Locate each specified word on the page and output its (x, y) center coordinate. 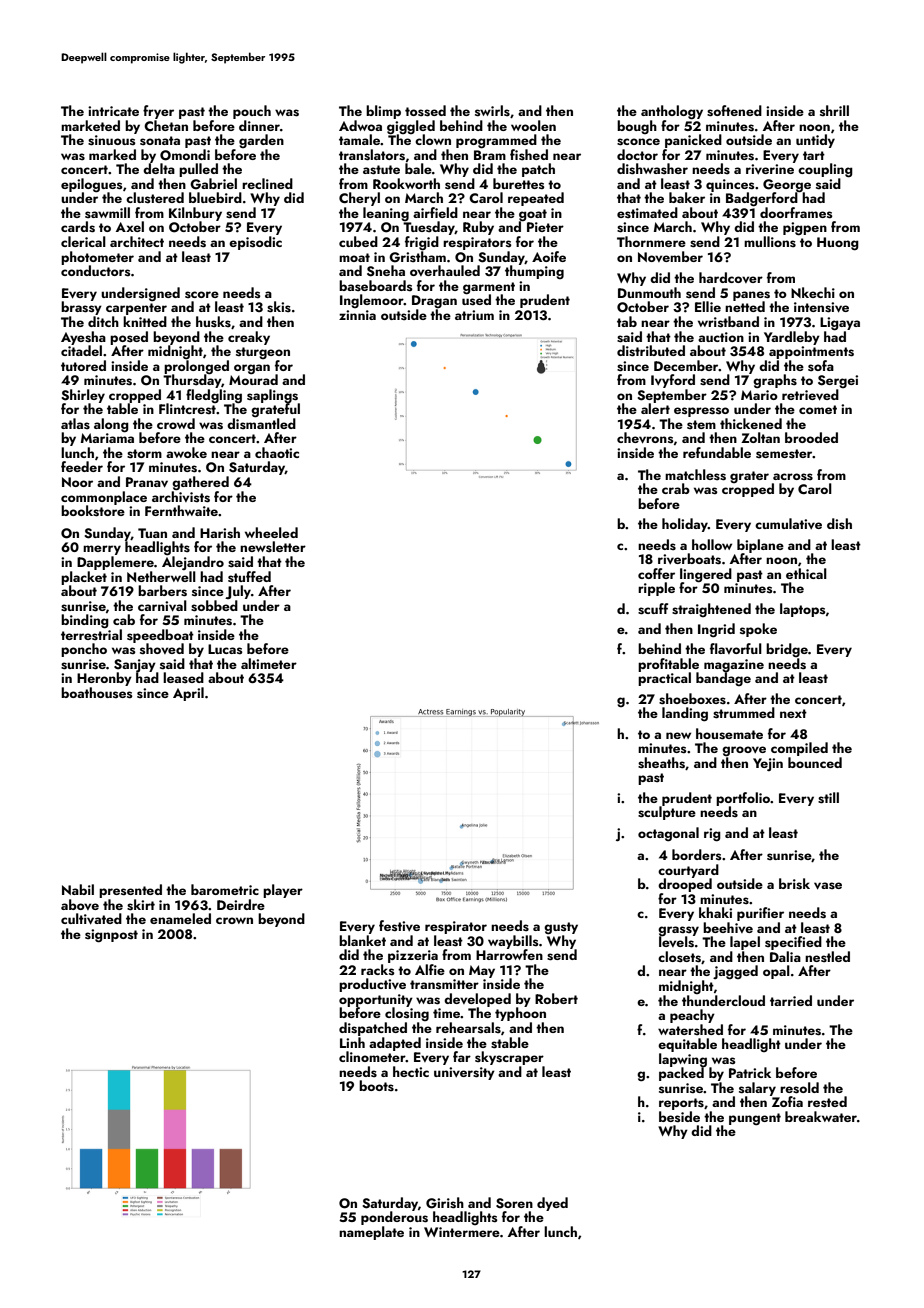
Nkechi (813, 292)
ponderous (394, 1218)
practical (664, 679)
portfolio (743, 799)
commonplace (104, 498)
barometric (225, 889)
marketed (90, 125)
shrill (834, 110)
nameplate (371, 1233)
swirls (492, 111)
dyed (552, 1204)
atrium (474, 315)
